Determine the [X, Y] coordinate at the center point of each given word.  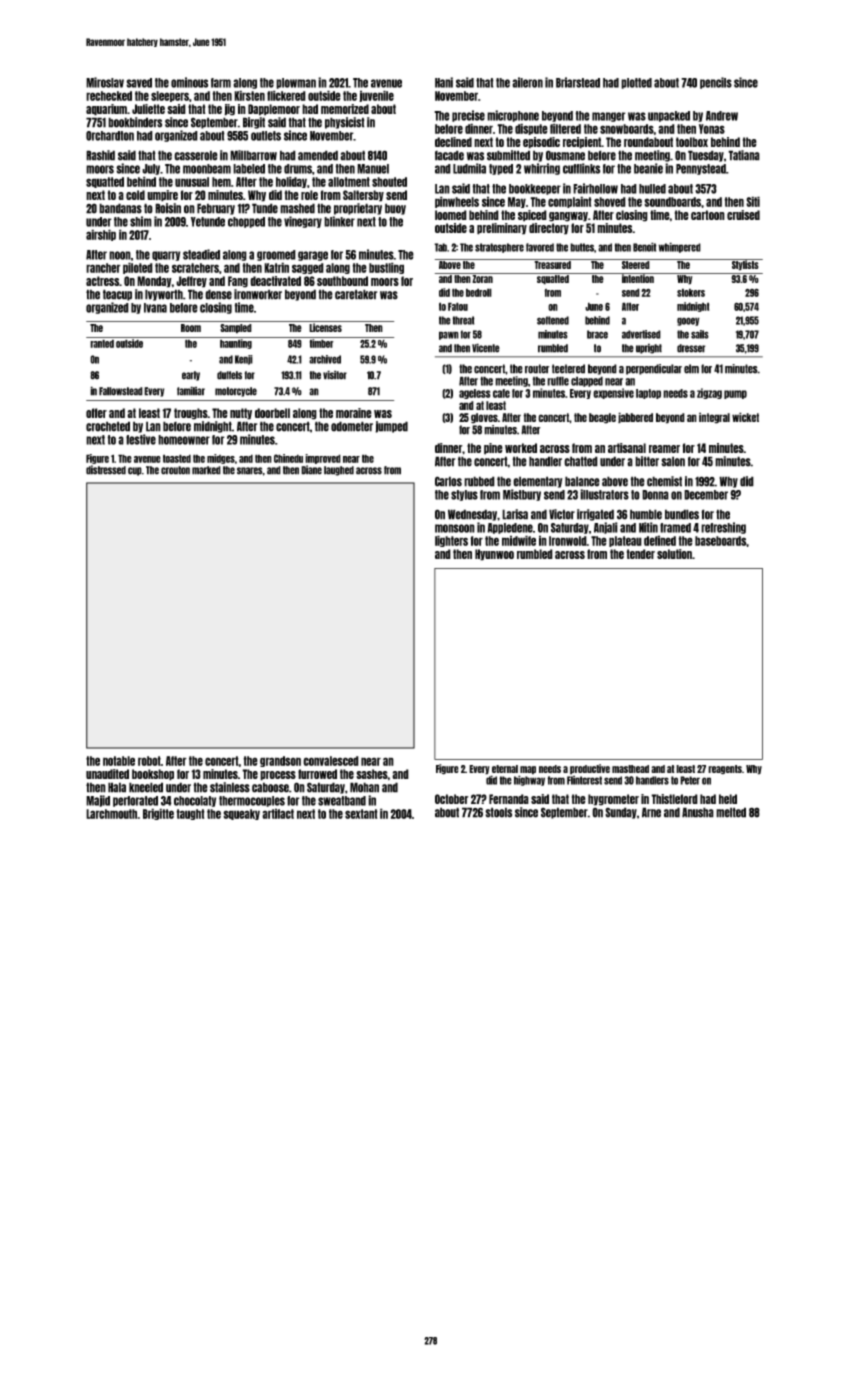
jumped [391, 427]
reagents [725, 769]
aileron [527, 82]
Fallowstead [121, 391]
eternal [505, 769]
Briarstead [578, 82]
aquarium [106, 110]
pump [735, 394]
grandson [280, 761]
